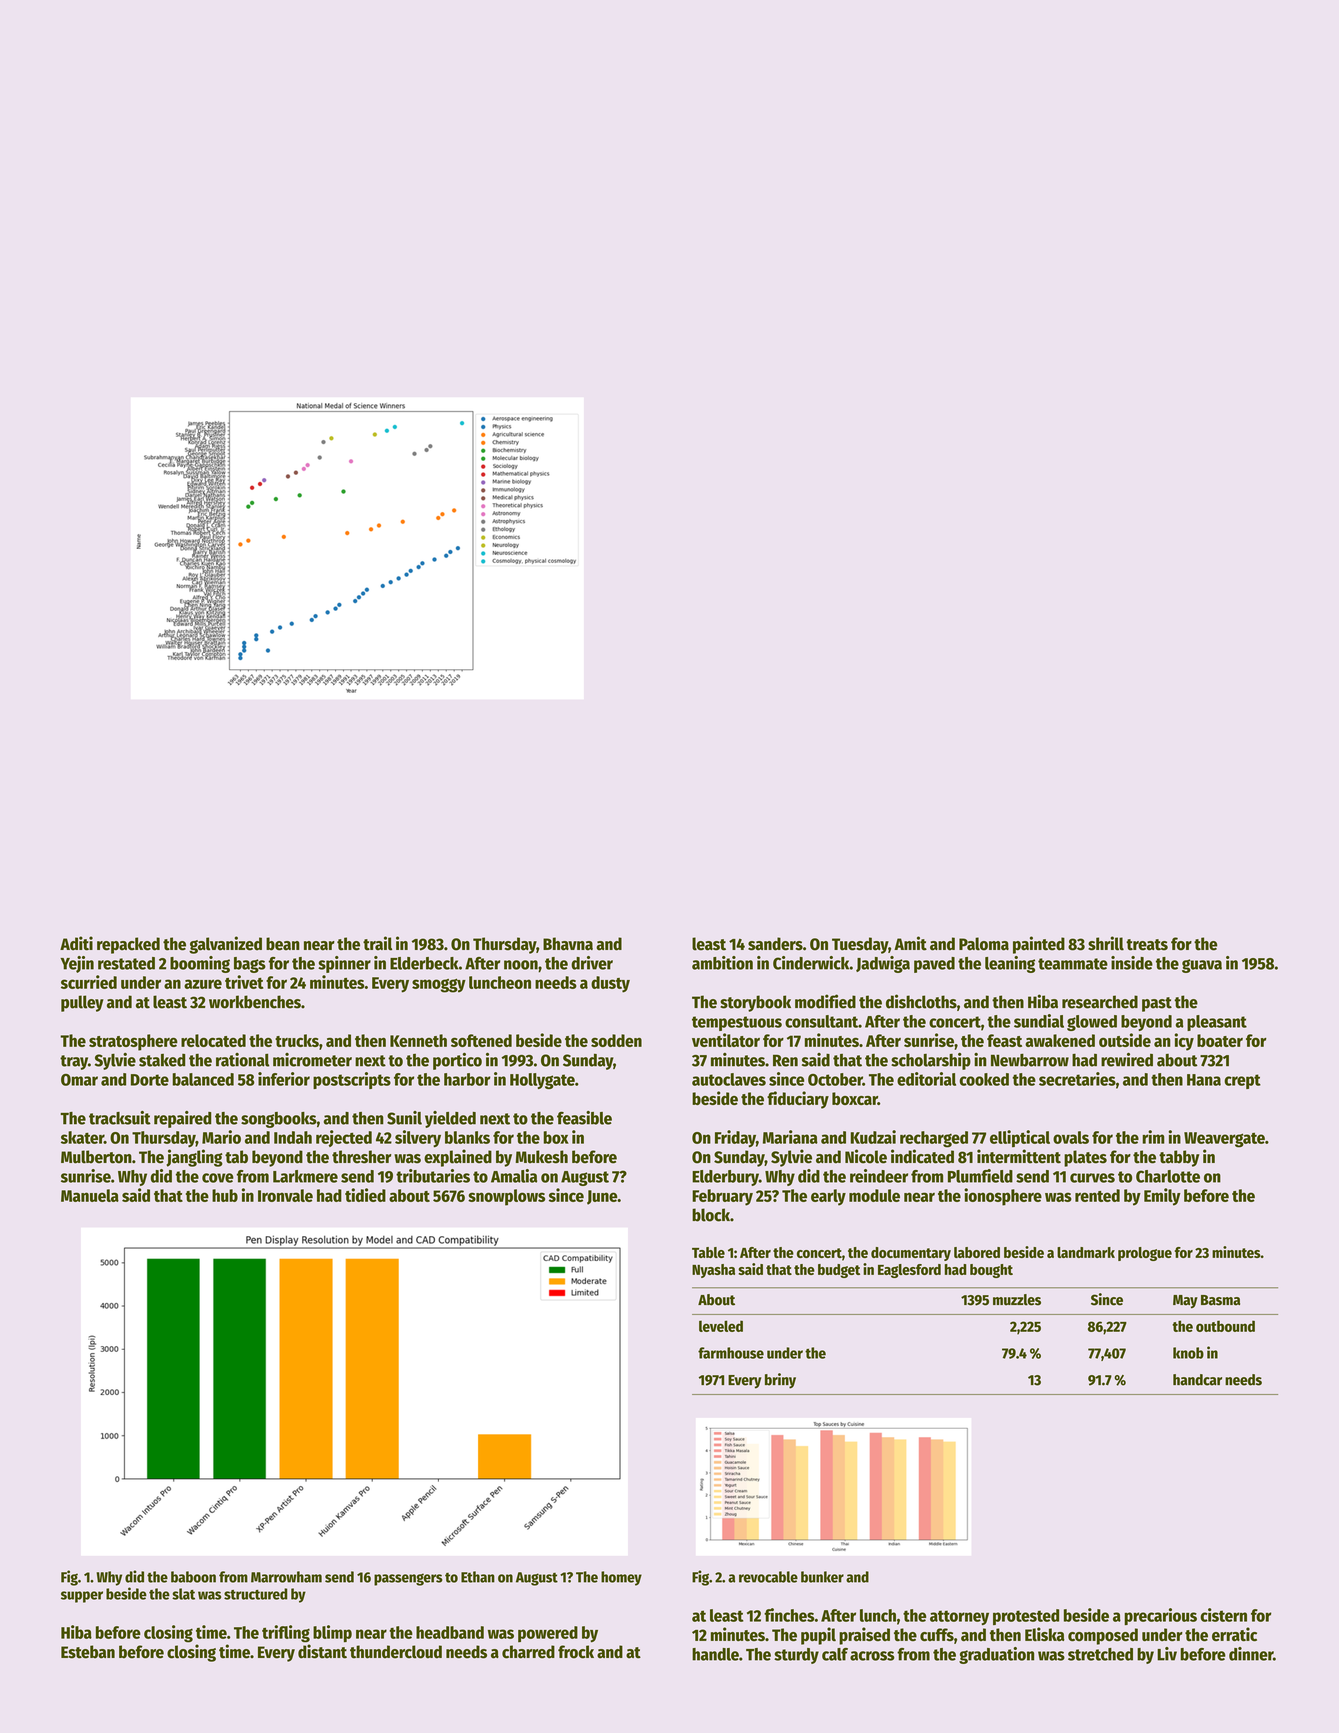 This page has height=1733, width=1339. I want to click on Manuela, so click(90, 1195).
